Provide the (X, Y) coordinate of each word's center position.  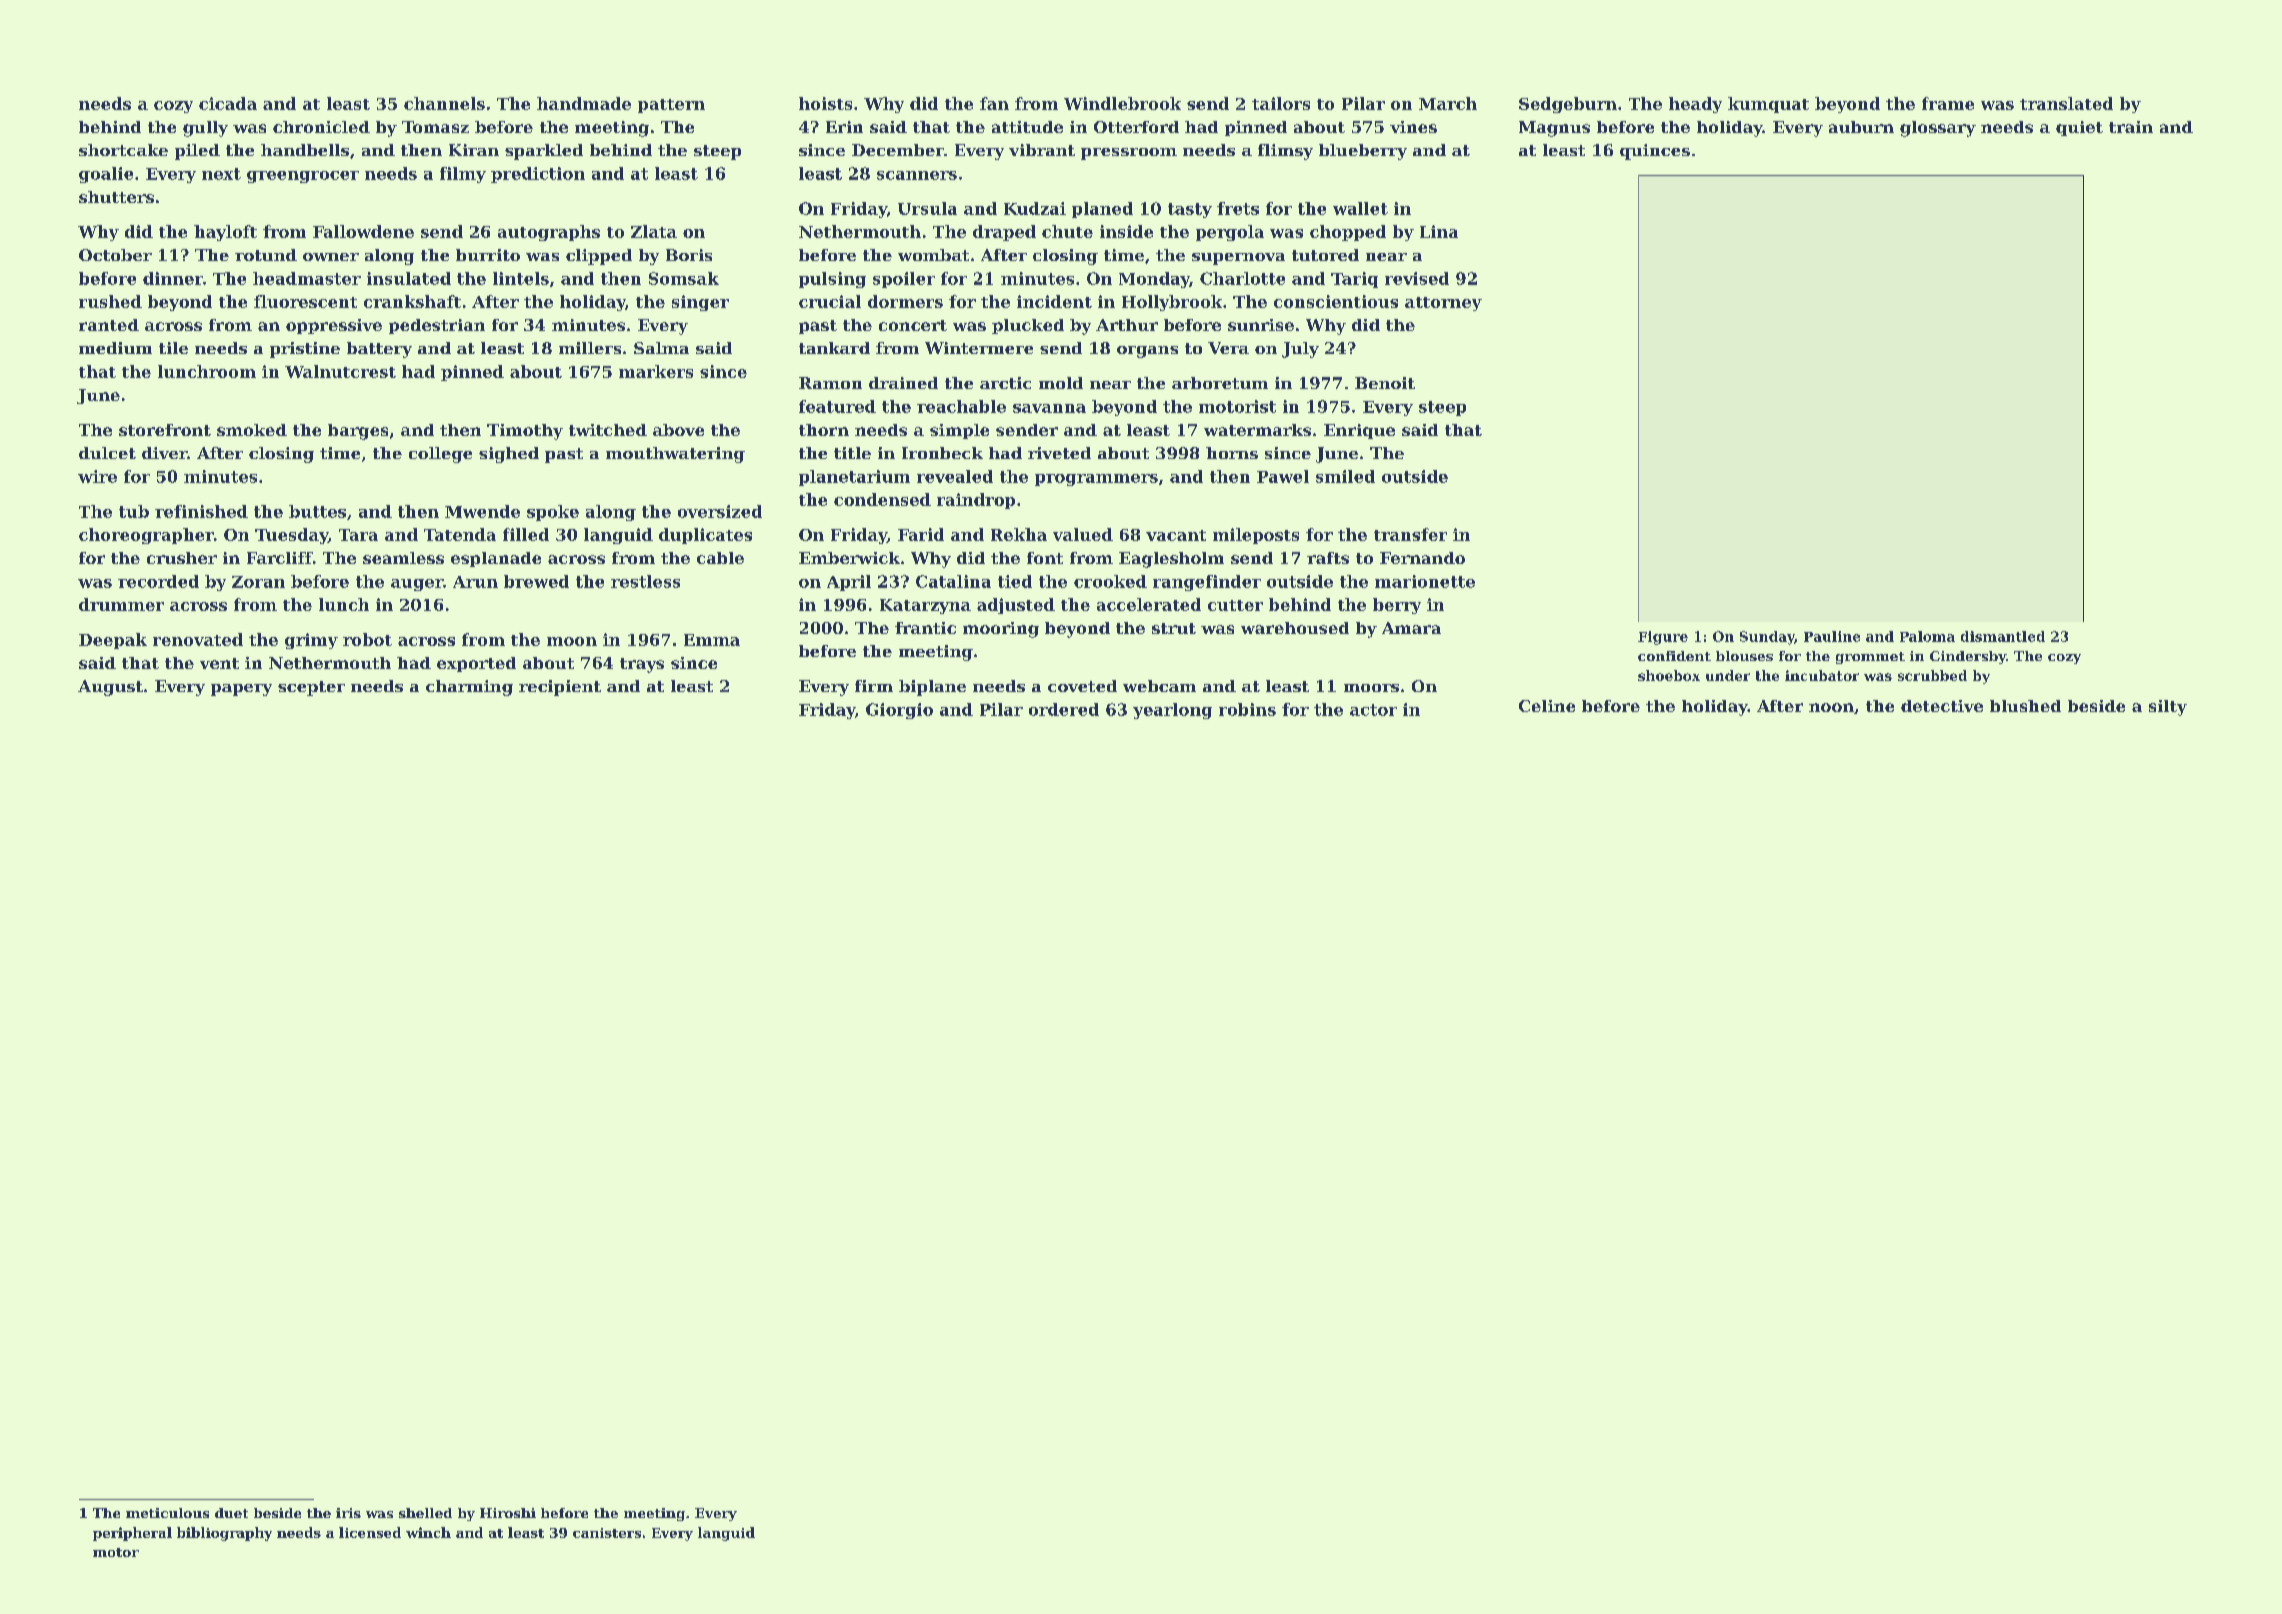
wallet (1360, 208)
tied (1015, 581)
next (221, 174)
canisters (607, 1533)
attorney (1443, 304)
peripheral (132, 1534)
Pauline (1832, 636)
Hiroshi (508, 1513)
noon (1831, 707)
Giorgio (899, 711)
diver (164, 453)
